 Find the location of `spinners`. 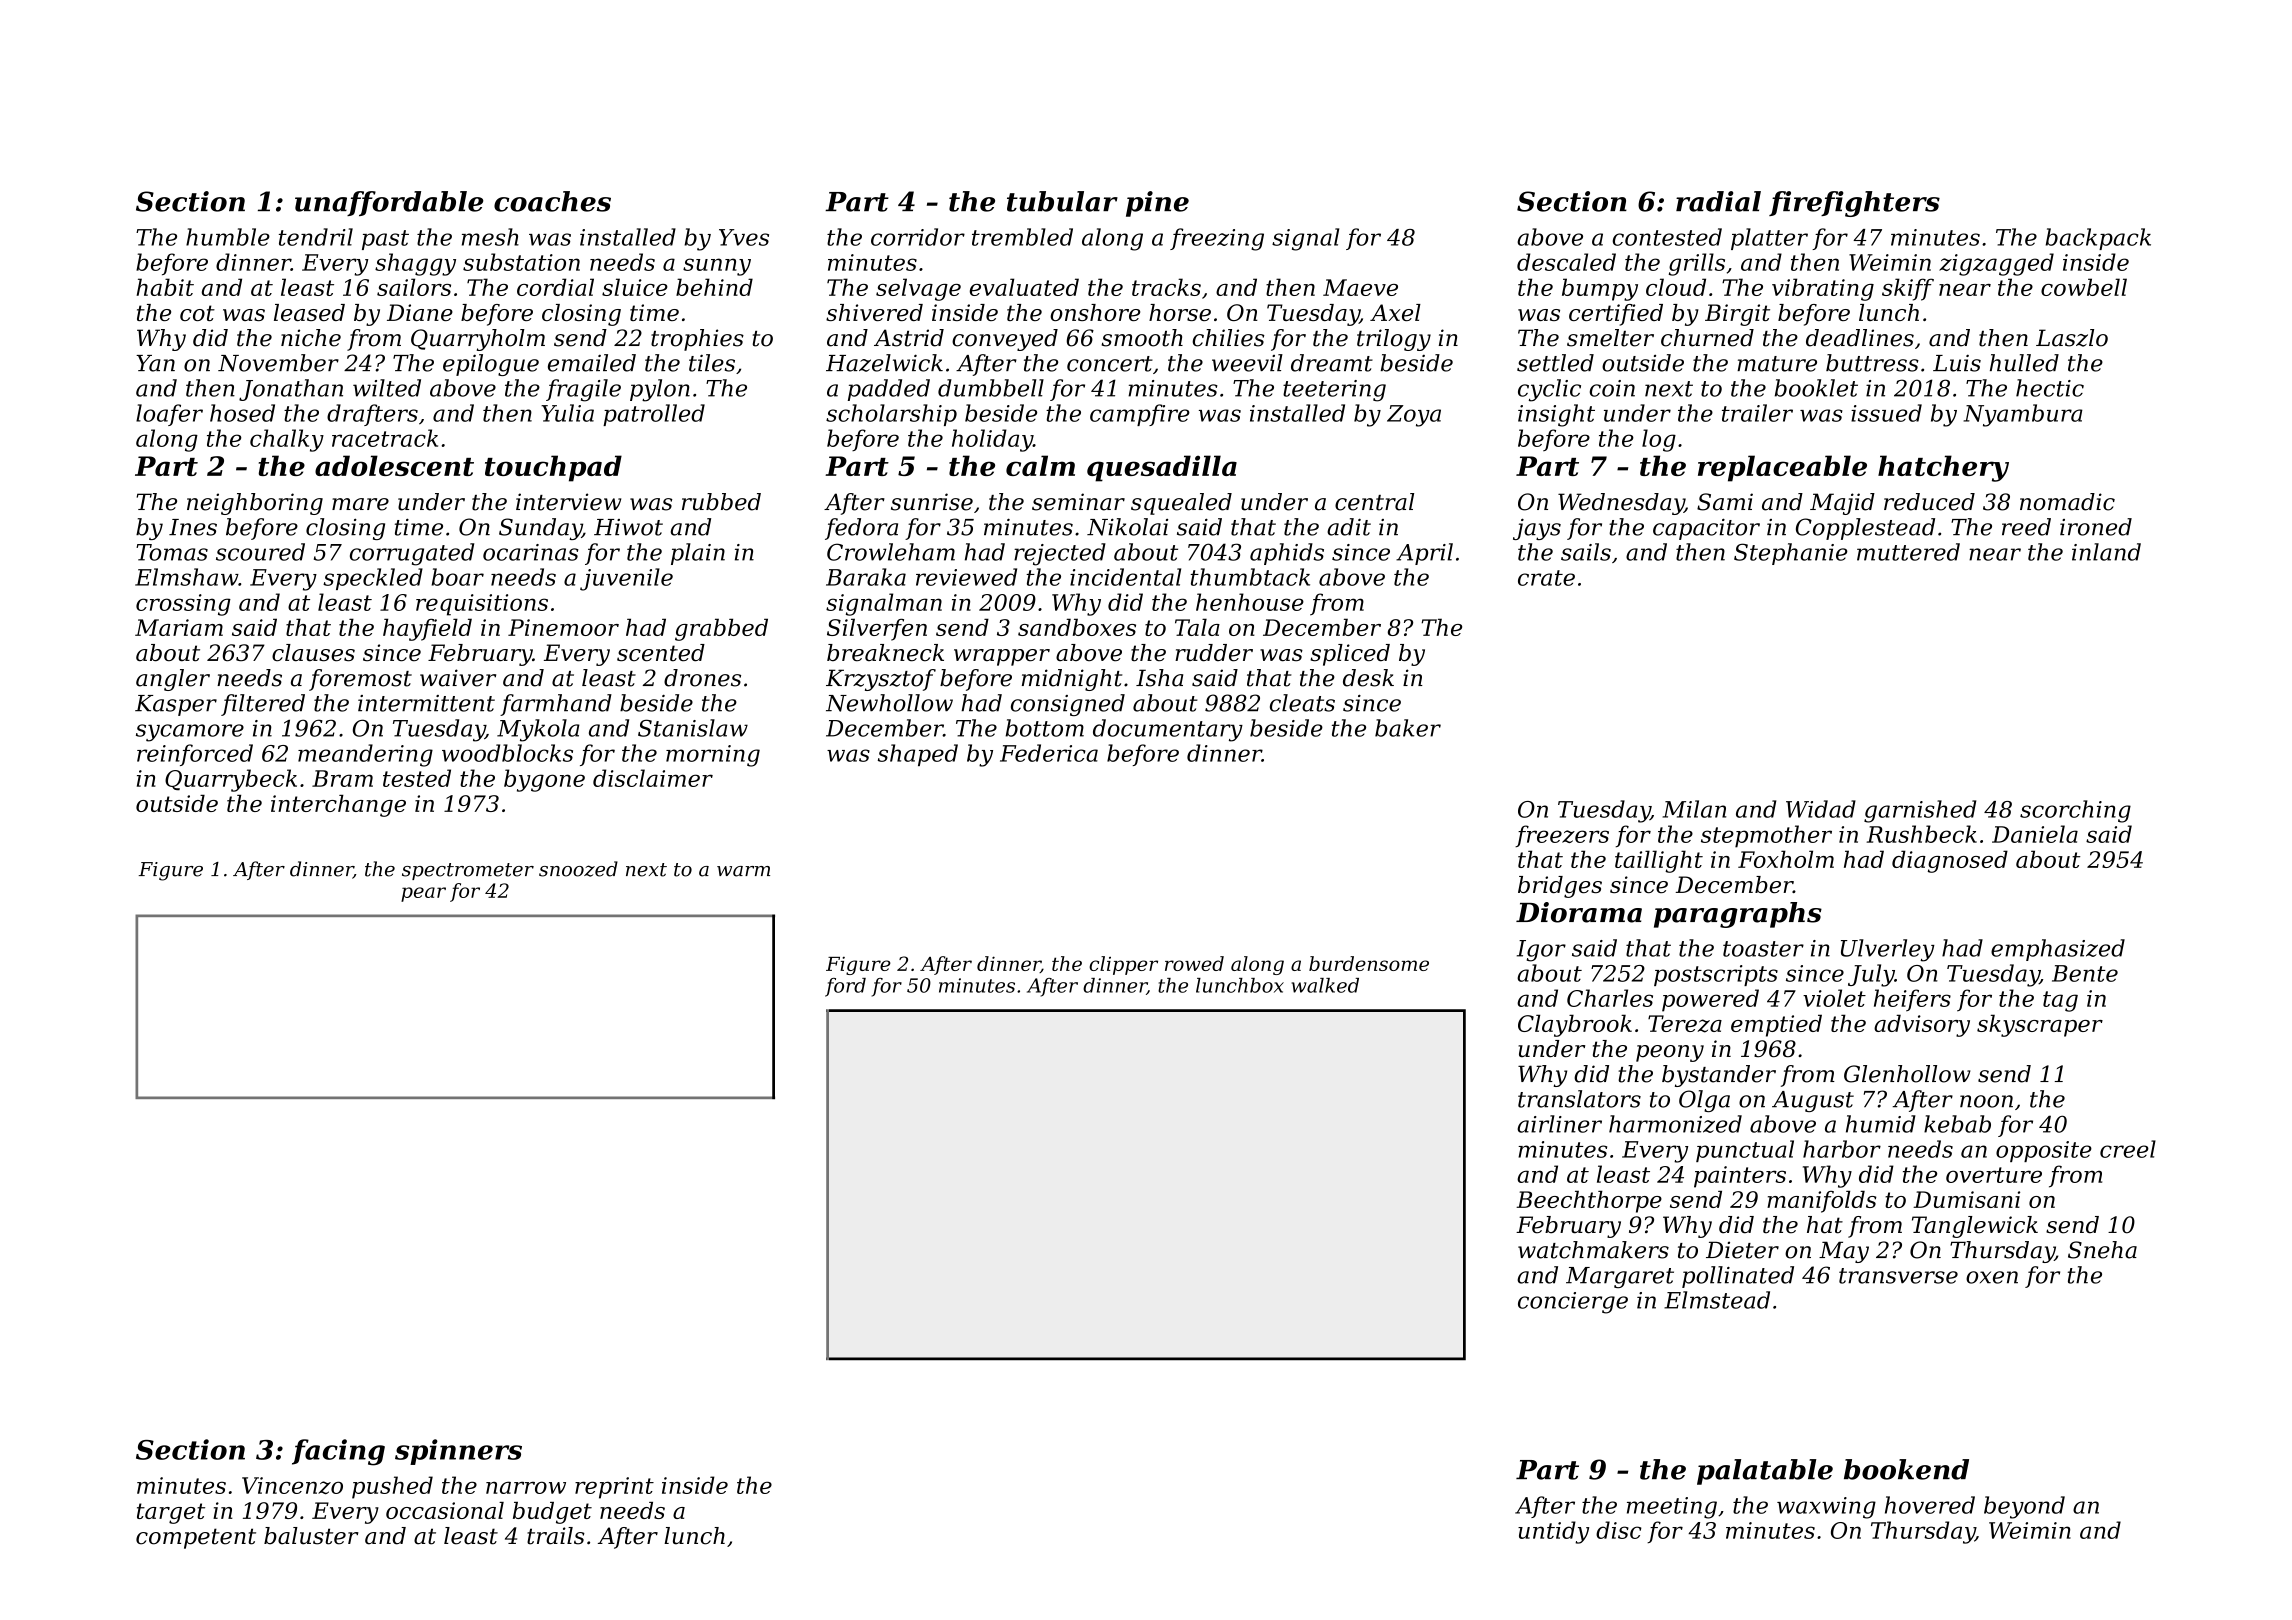

spinners is located at coordinates (458, 1452).
